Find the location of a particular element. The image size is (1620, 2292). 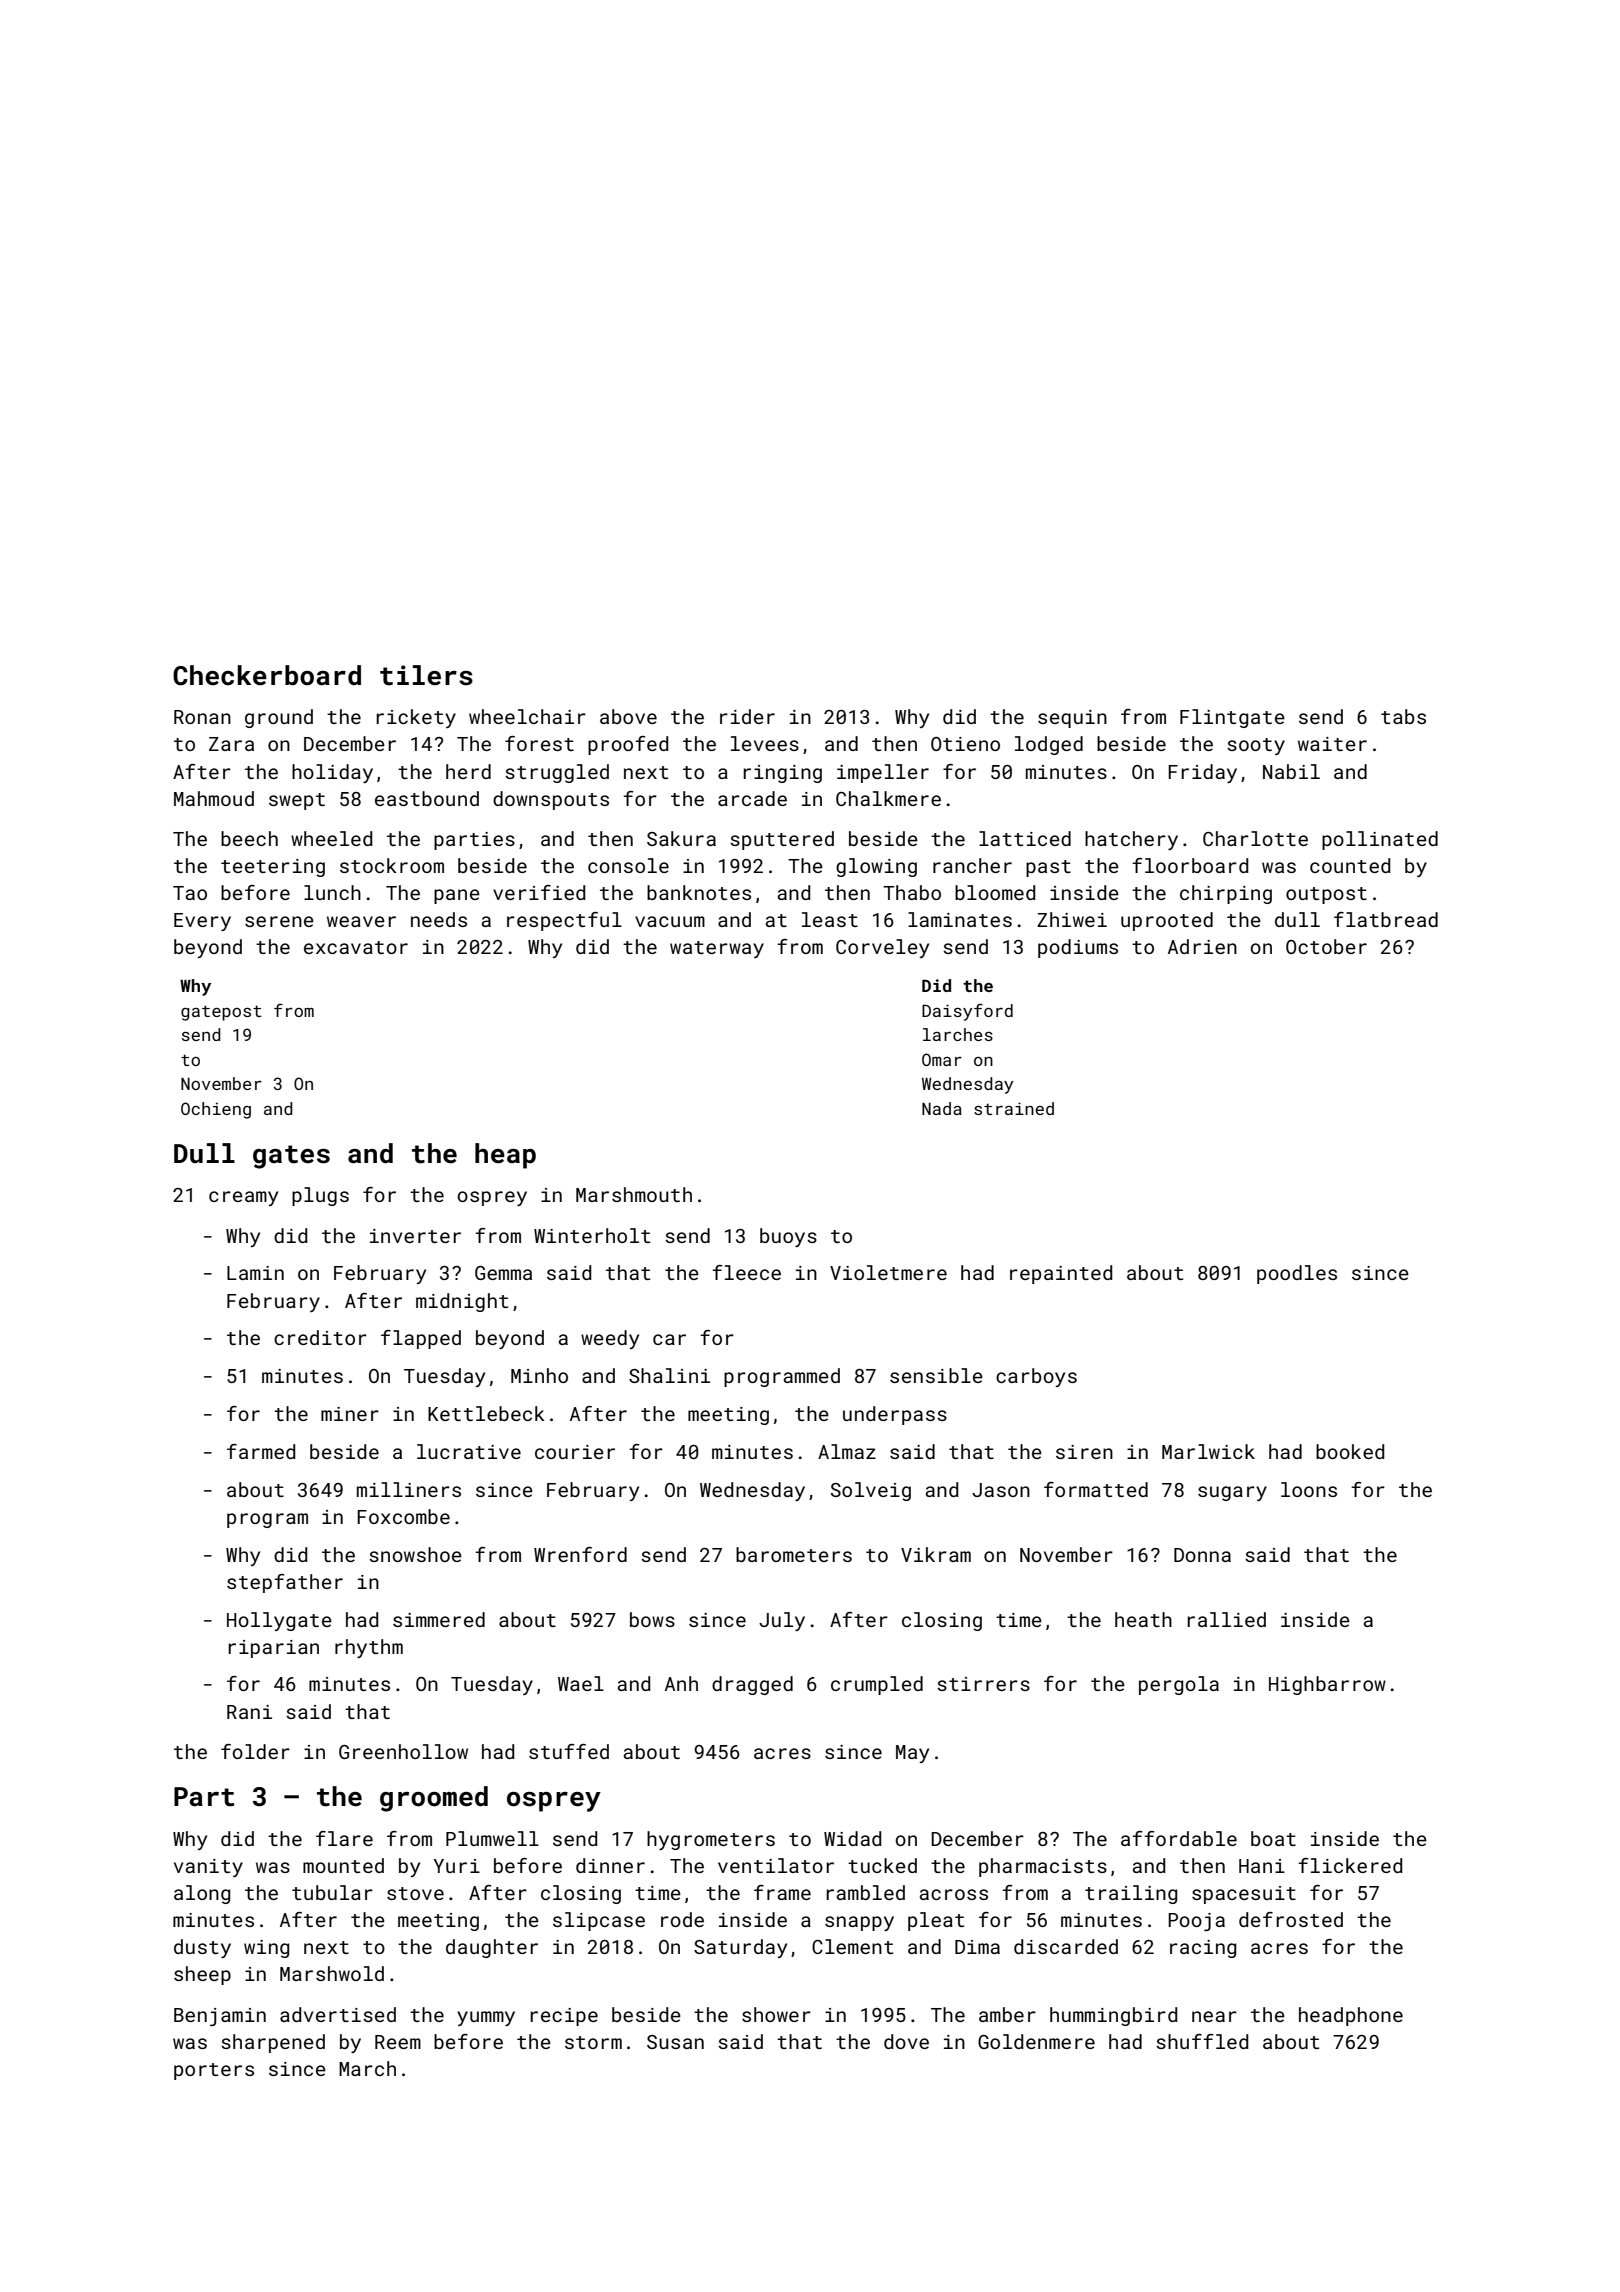

porters is located at coordinates (214, 2071).
